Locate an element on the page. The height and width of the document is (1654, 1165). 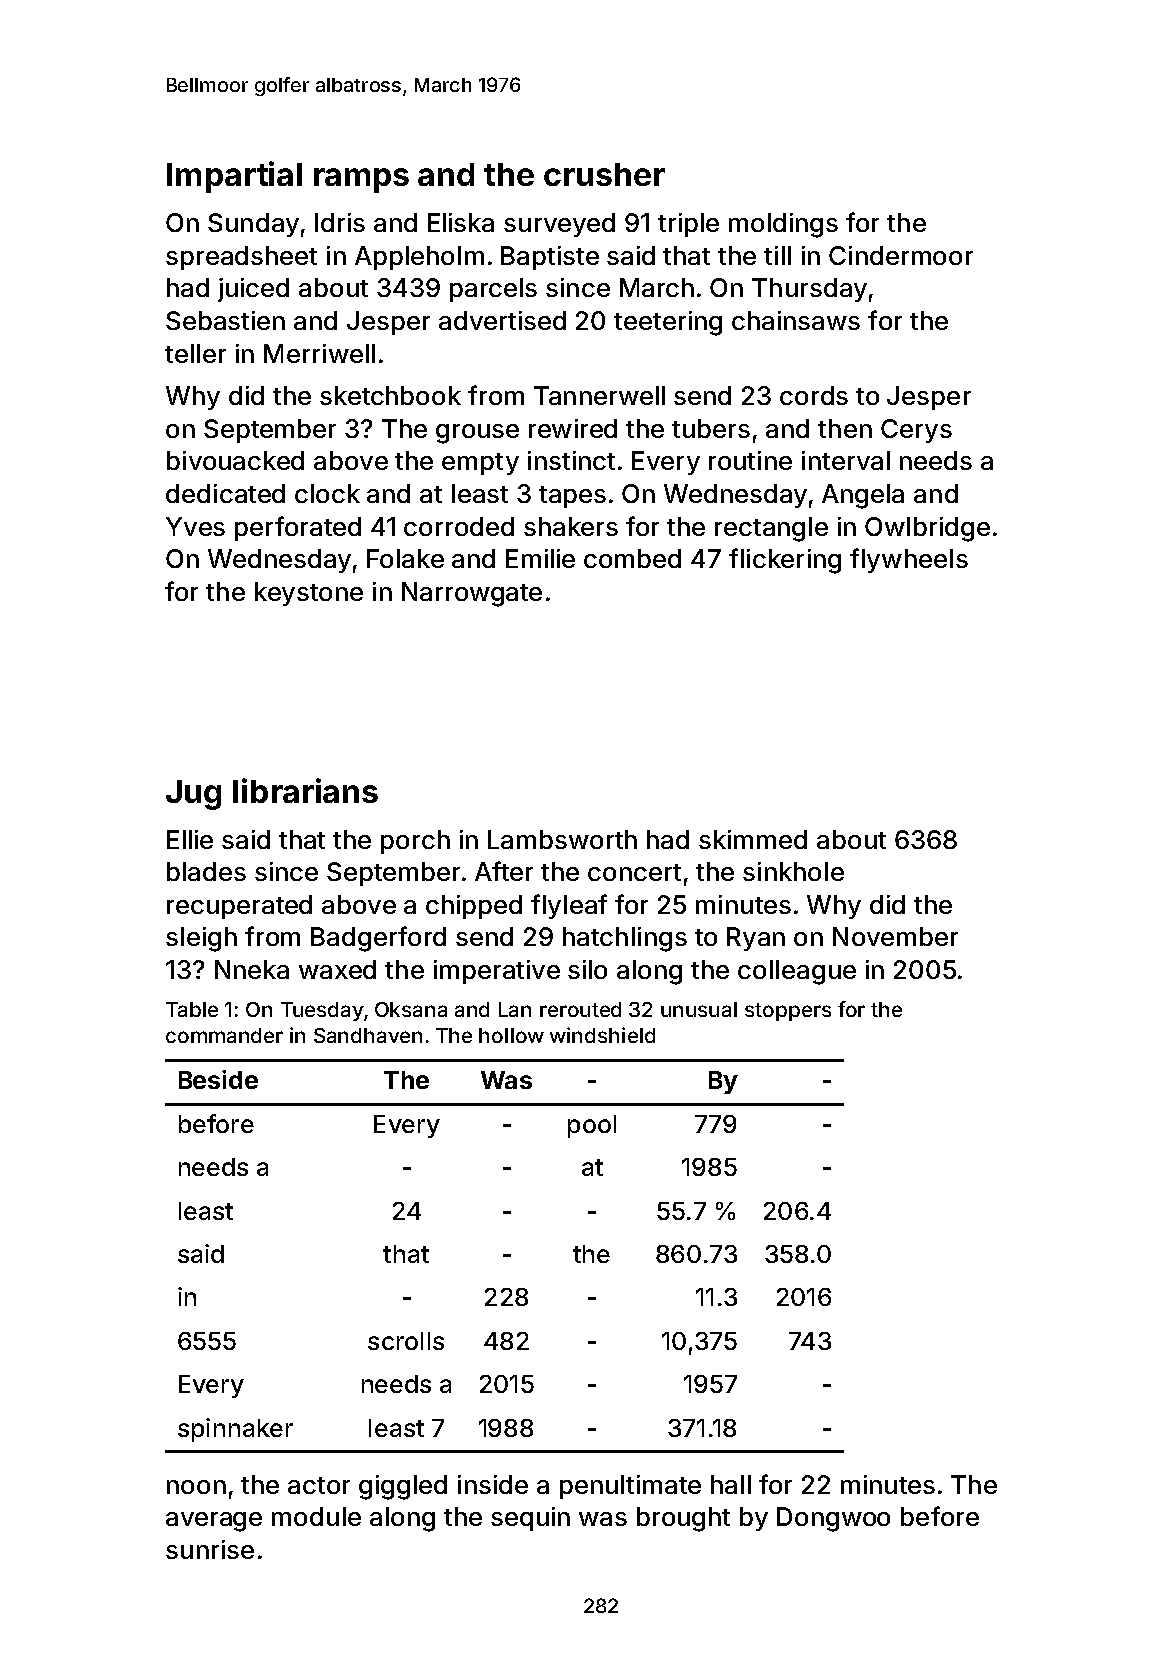
Cerys is located at coordinates (916, 431).
